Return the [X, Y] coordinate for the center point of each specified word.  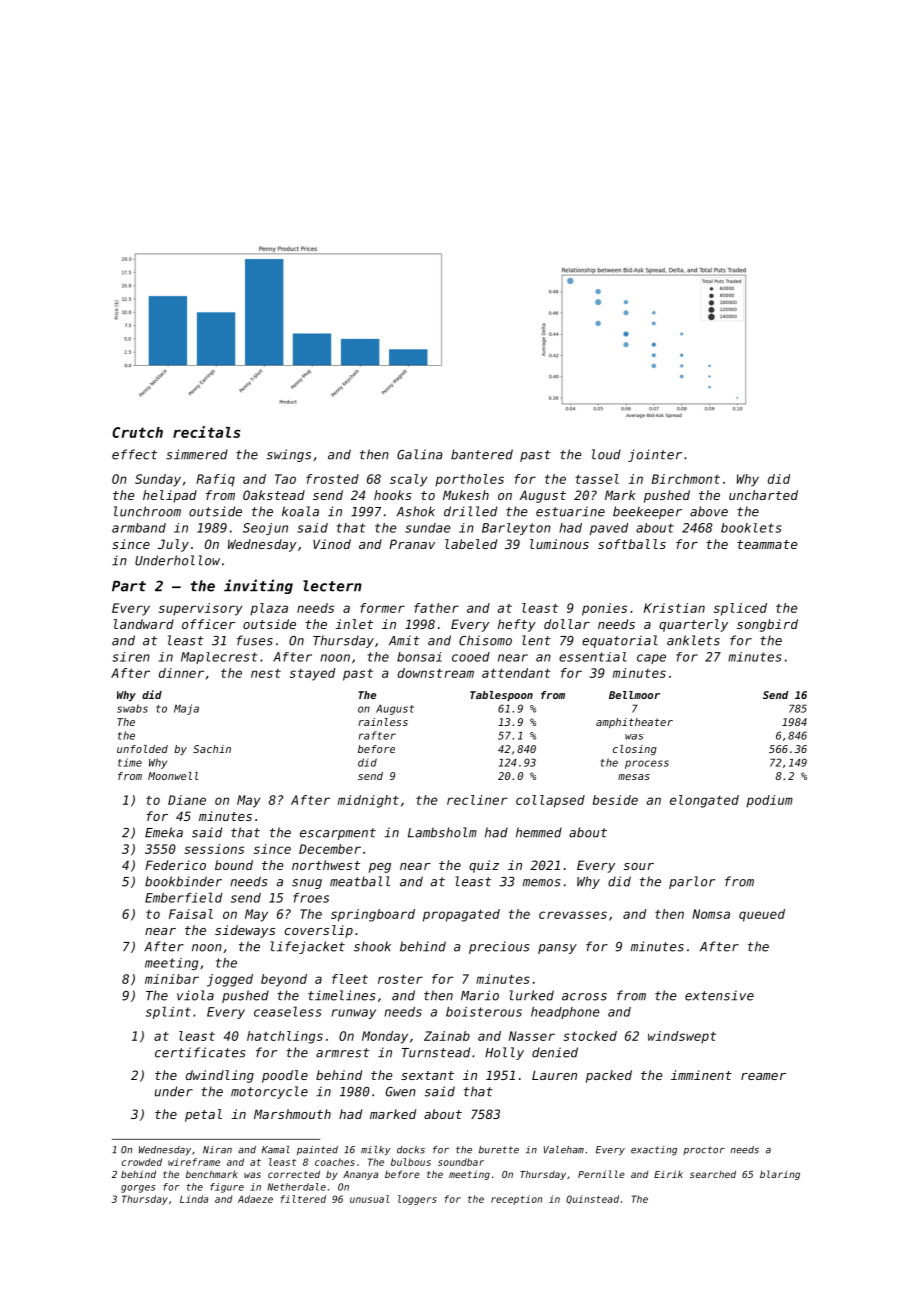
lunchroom [147, 511]
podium [769, 801]
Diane [187, 800]
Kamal [276, 1150]
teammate [767, 544]
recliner [477, 800]
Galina [419, 454]
